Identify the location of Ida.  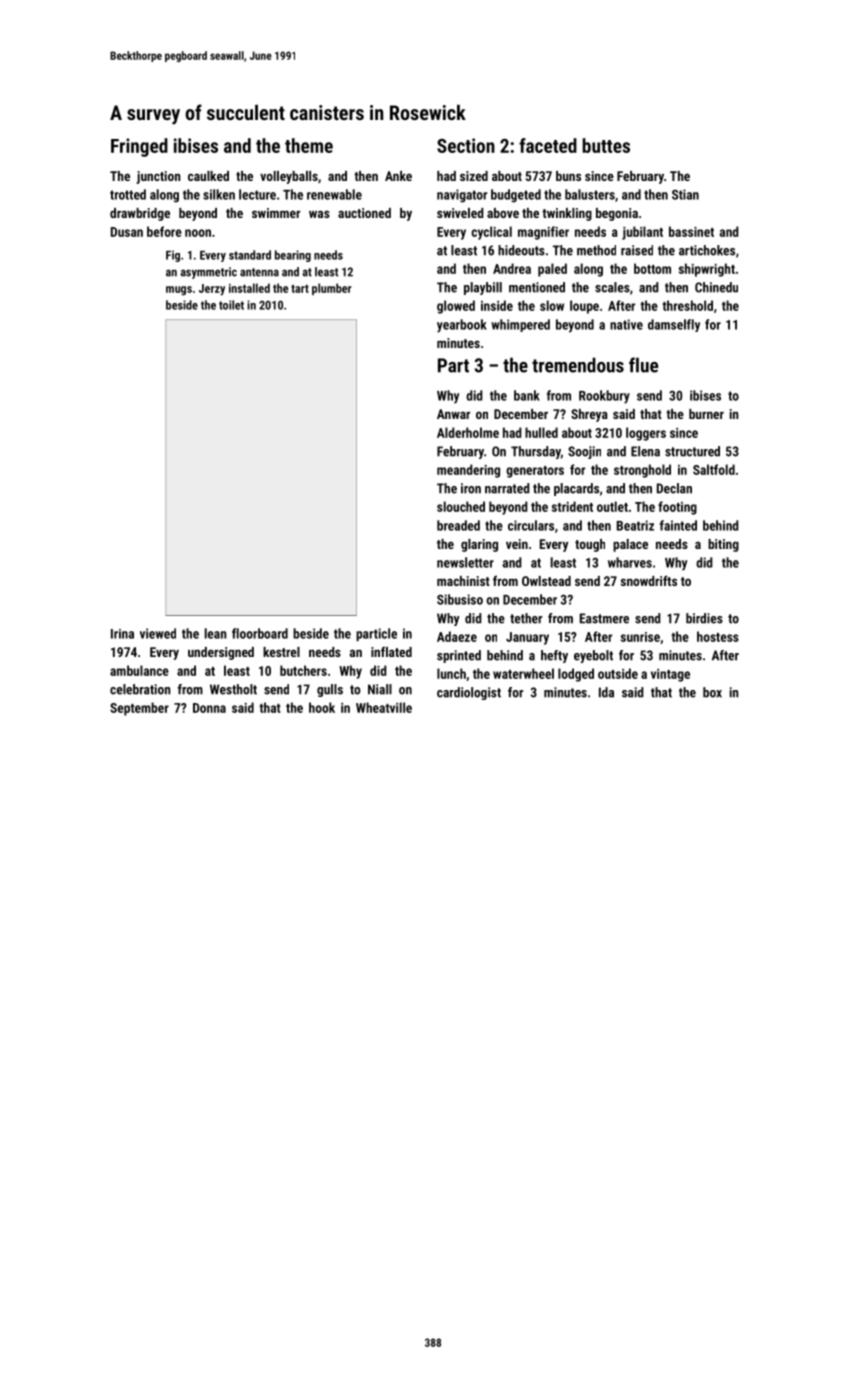
(606, 692).
